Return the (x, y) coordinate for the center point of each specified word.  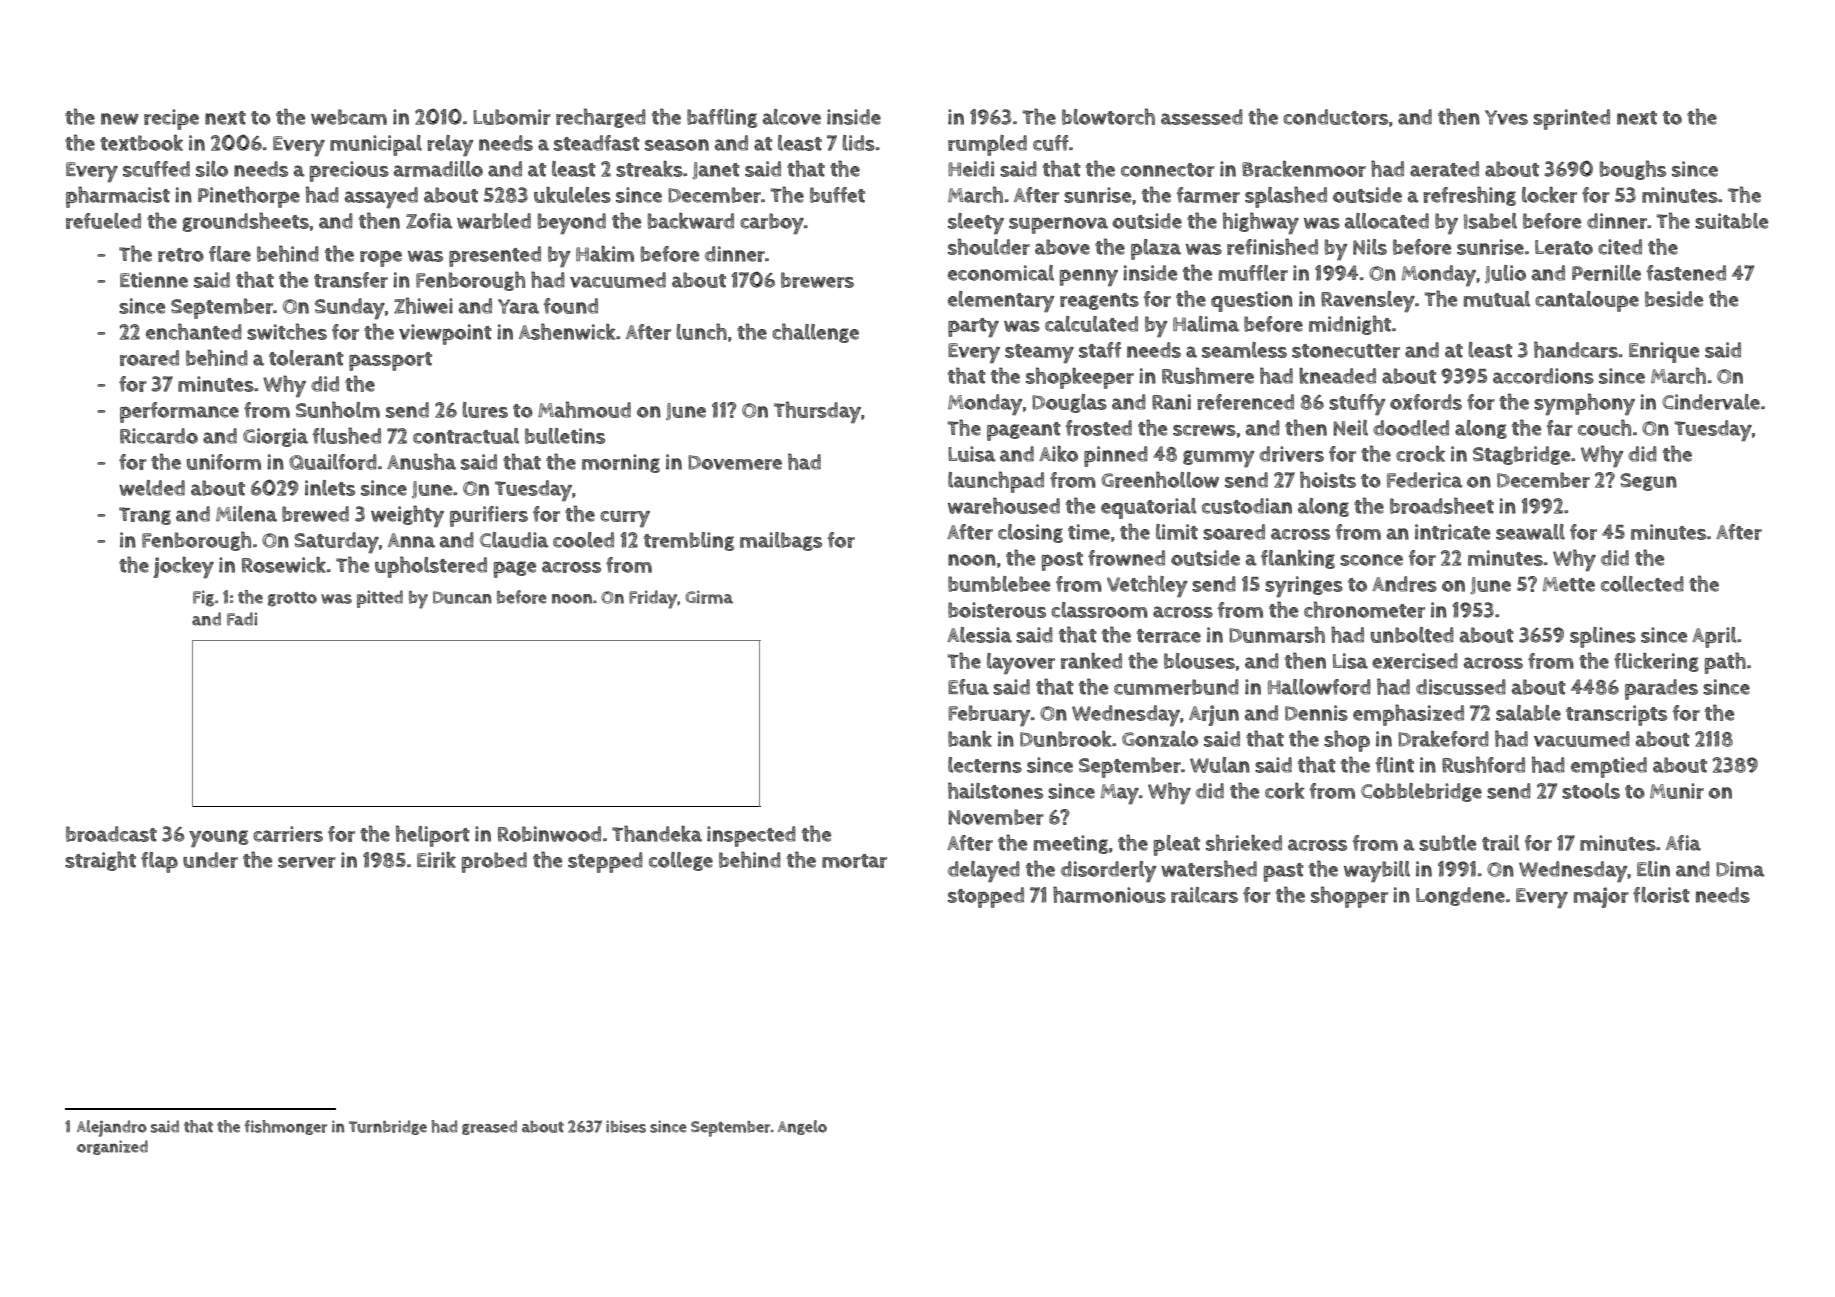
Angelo (802, 1127)
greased (489, 1127)
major (1601, 897)
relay (450, 145)
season (677, 145)
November (996, 817)
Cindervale (1711, 402)
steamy (1039, 353)
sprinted (1571, 119)
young (218, 838)
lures (485, 410)
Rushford (1483, 764)
